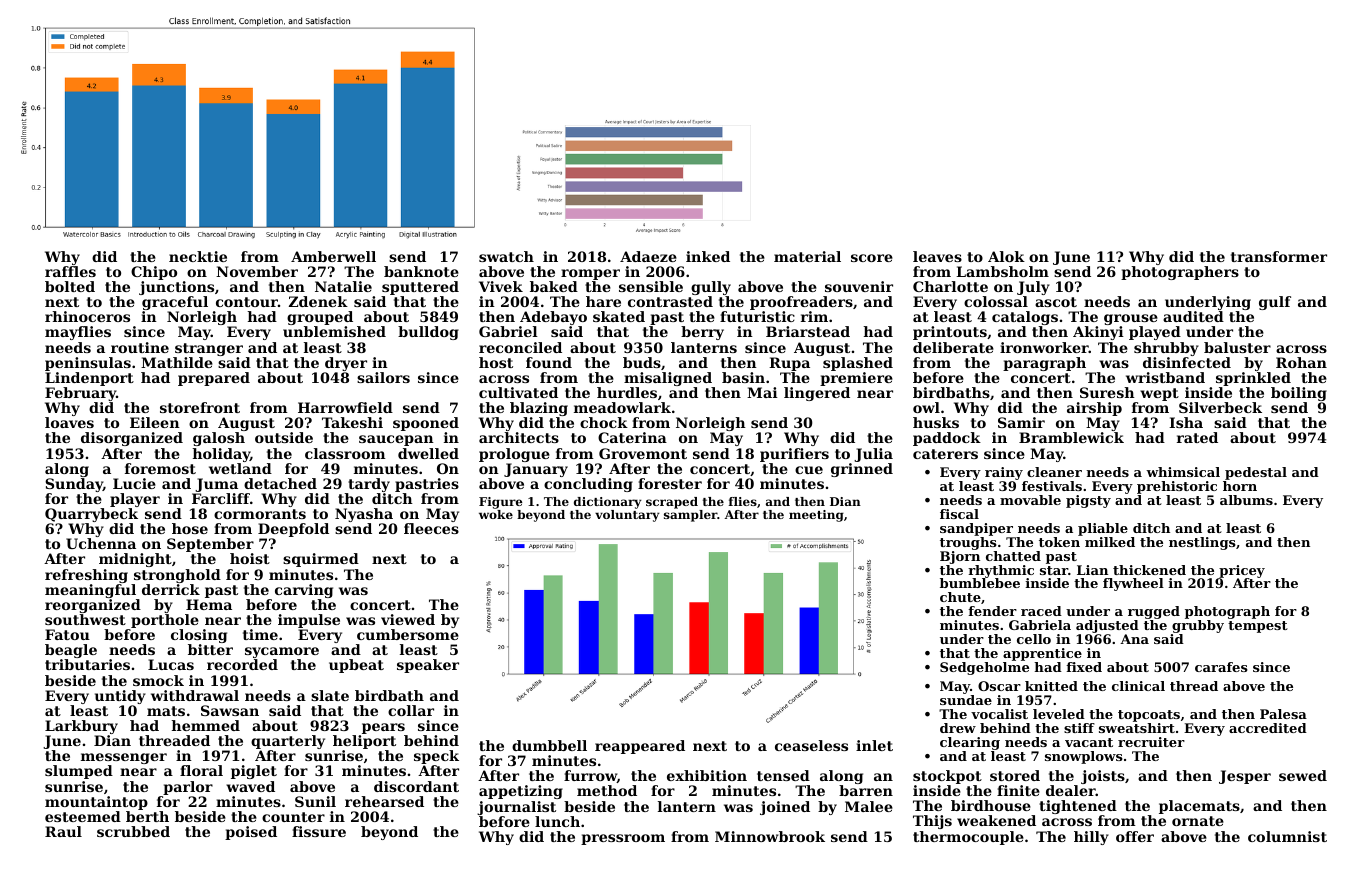  I want to click on audited, so click(1193, 316).
